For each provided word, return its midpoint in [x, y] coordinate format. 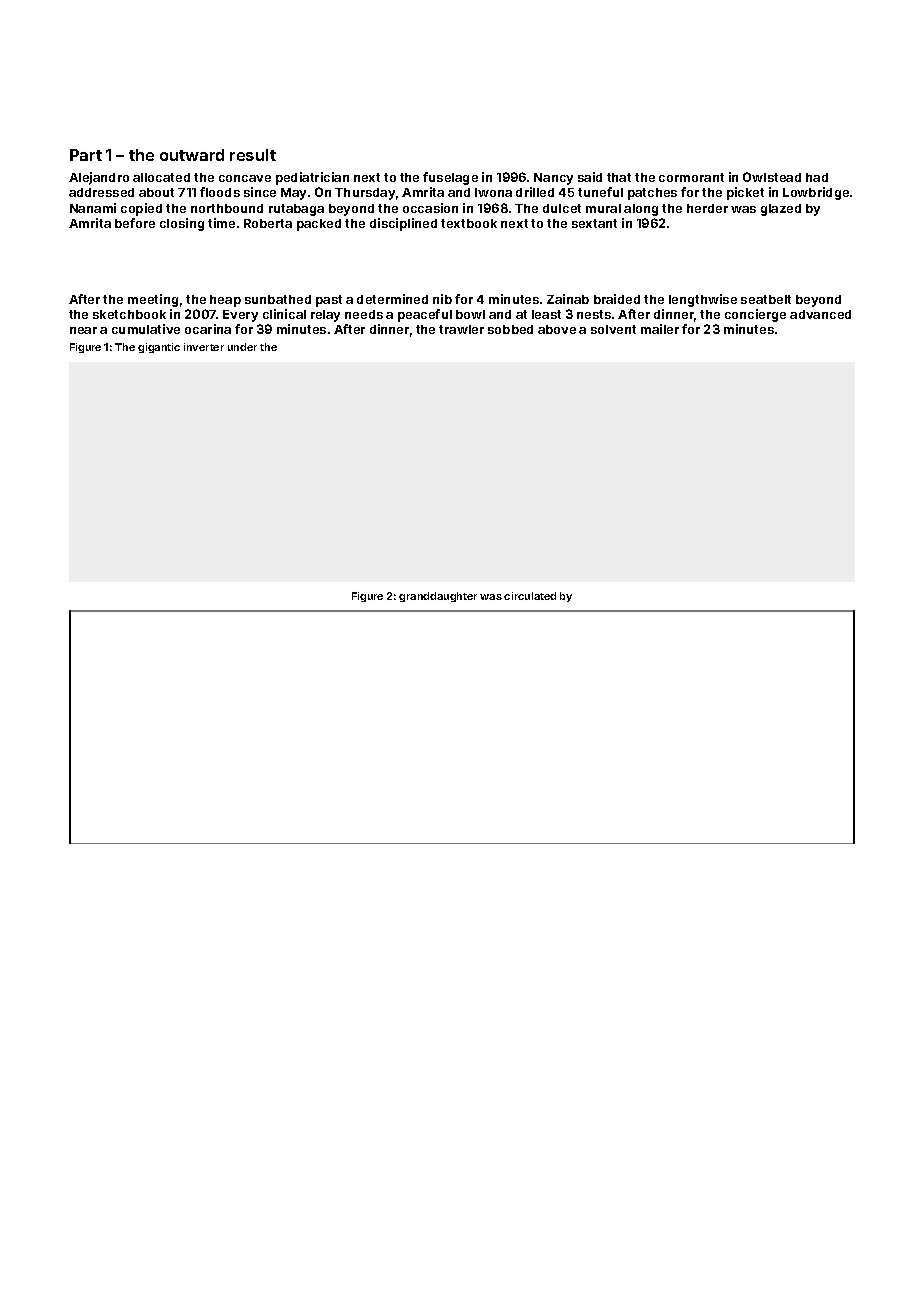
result [253, 155]
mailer [660, 329]
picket [745, 193]
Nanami [93, 208]
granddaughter [438, 597]
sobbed [510, 329]
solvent [613, 329]
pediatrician [312, 178]
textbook [469, 223]
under [242, 347]
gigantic [159, 348]
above [557, 329]
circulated [530, 596]
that [619, 177]
